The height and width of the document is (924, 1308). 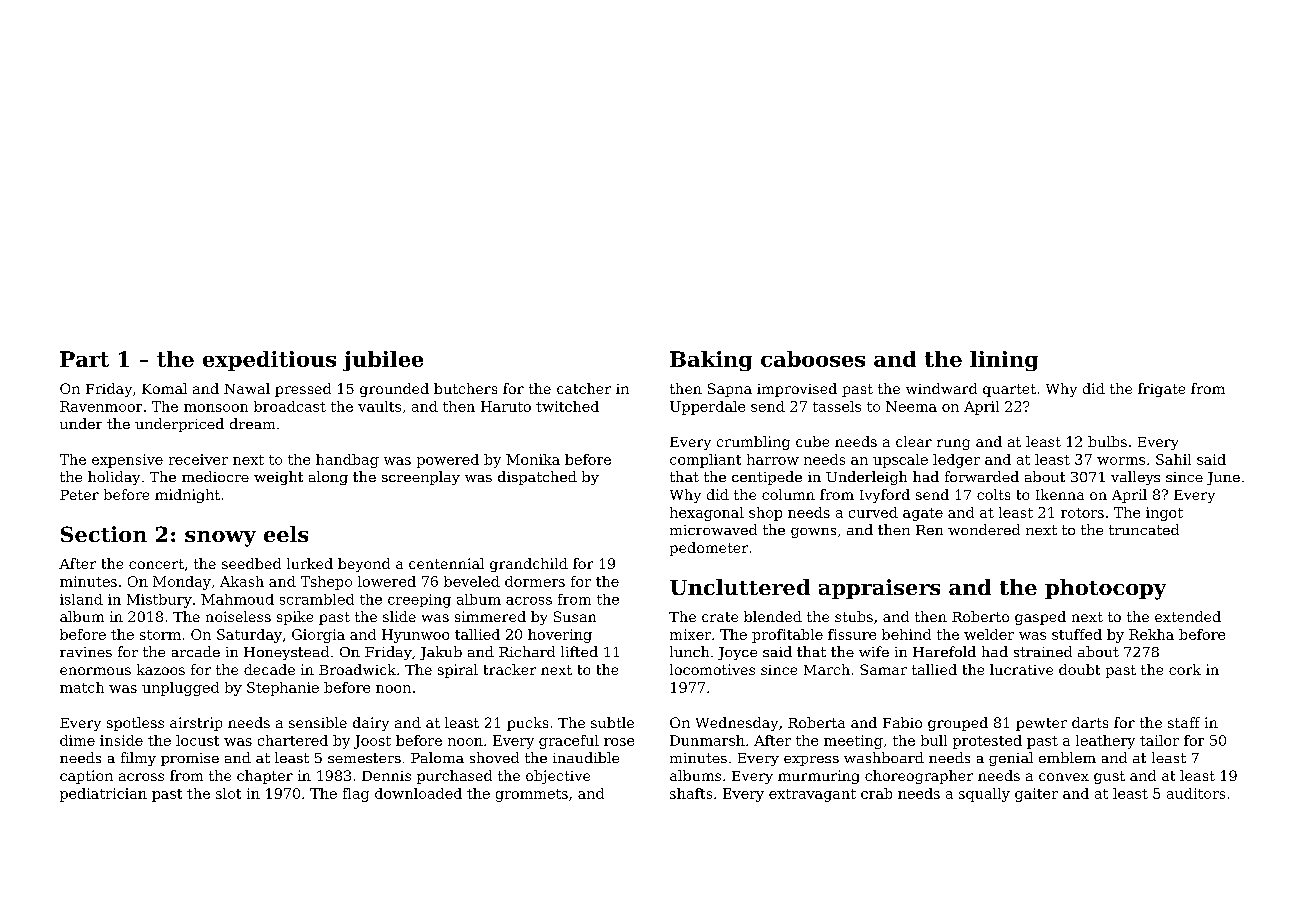 I want to click on Uncluttered, so click(x=740, y=587).
